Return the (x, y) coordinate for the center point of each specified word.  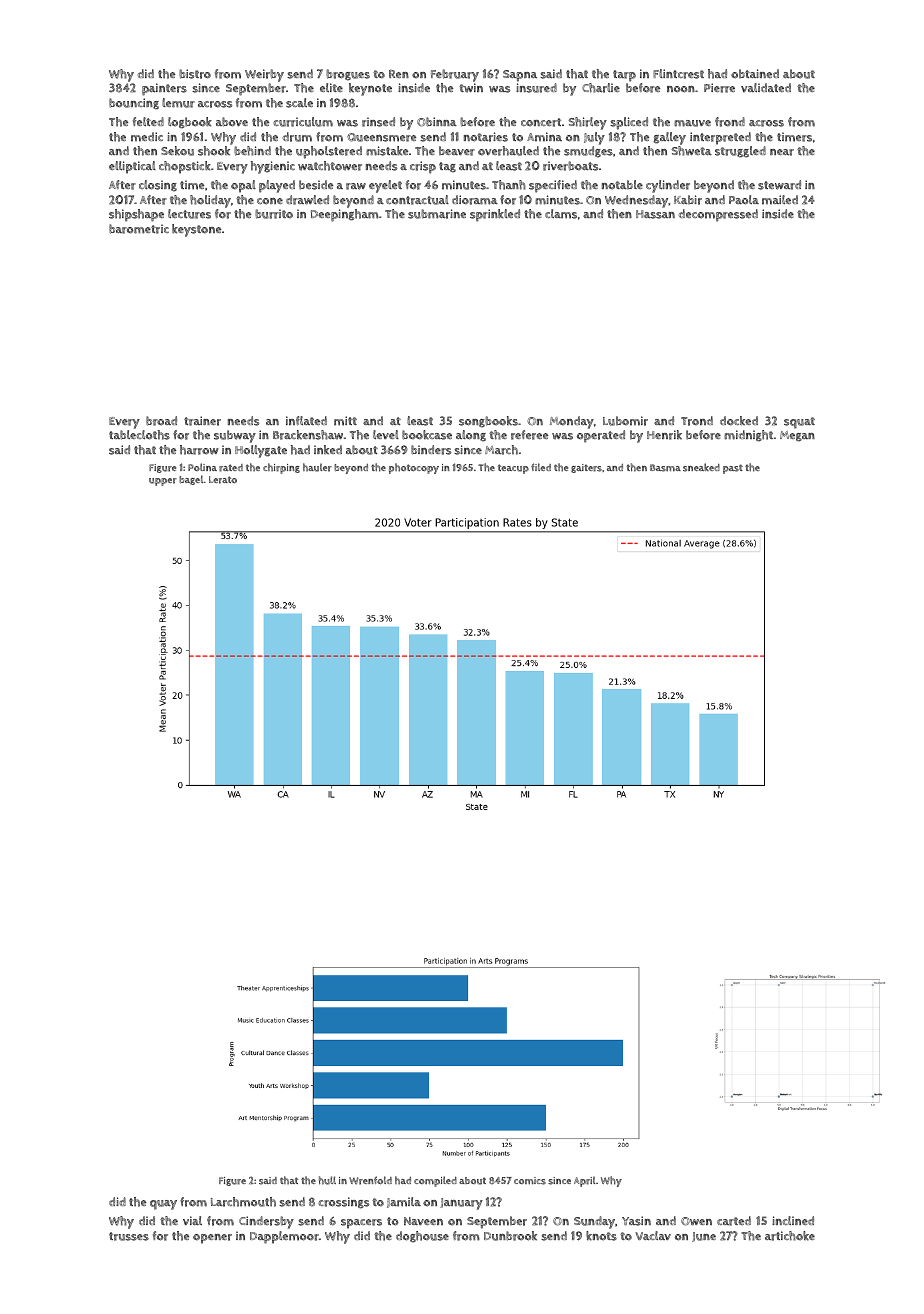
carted (734, 1221)
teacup (513, 469)
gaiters (586, 468)
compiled (435, 1181)
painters (164, 89)
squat (799, 423)
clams (561, 214)
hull (327, 1180)
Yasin (636, 1221)
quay (163, 1205)
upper (163, 482)
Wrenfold (370, 1180)
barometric (139, 229)
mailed (780, 200)
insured (536, 88)
